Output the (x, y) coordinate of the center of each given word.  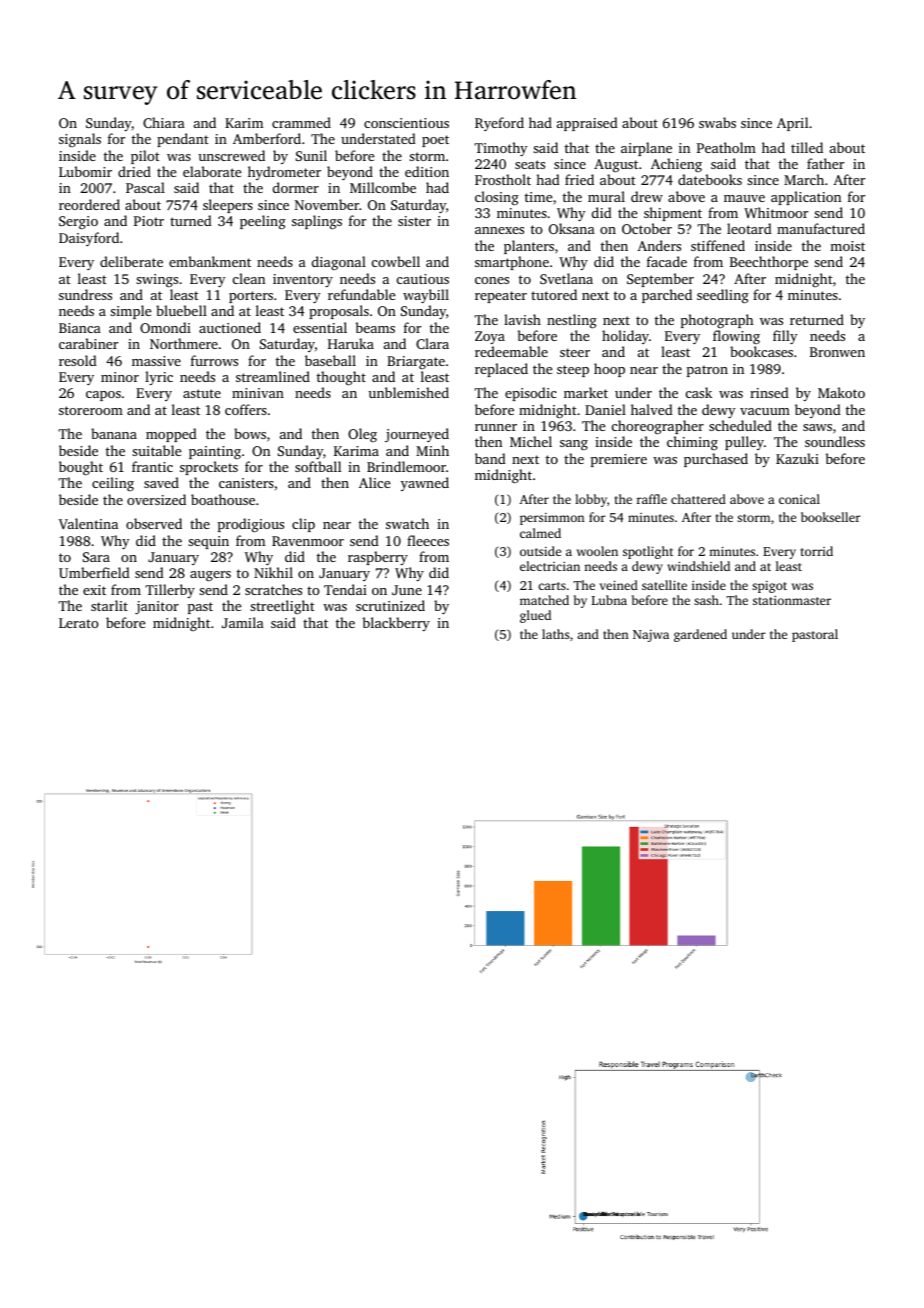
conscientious (406, 123)
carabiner (88, 343)
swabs (717, 122)
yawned (425, 484)
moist (847, 246)
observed (154, 523)
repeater (501, 297)
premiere (619, 460)
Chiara (164, 122)
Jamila (243, 622)
